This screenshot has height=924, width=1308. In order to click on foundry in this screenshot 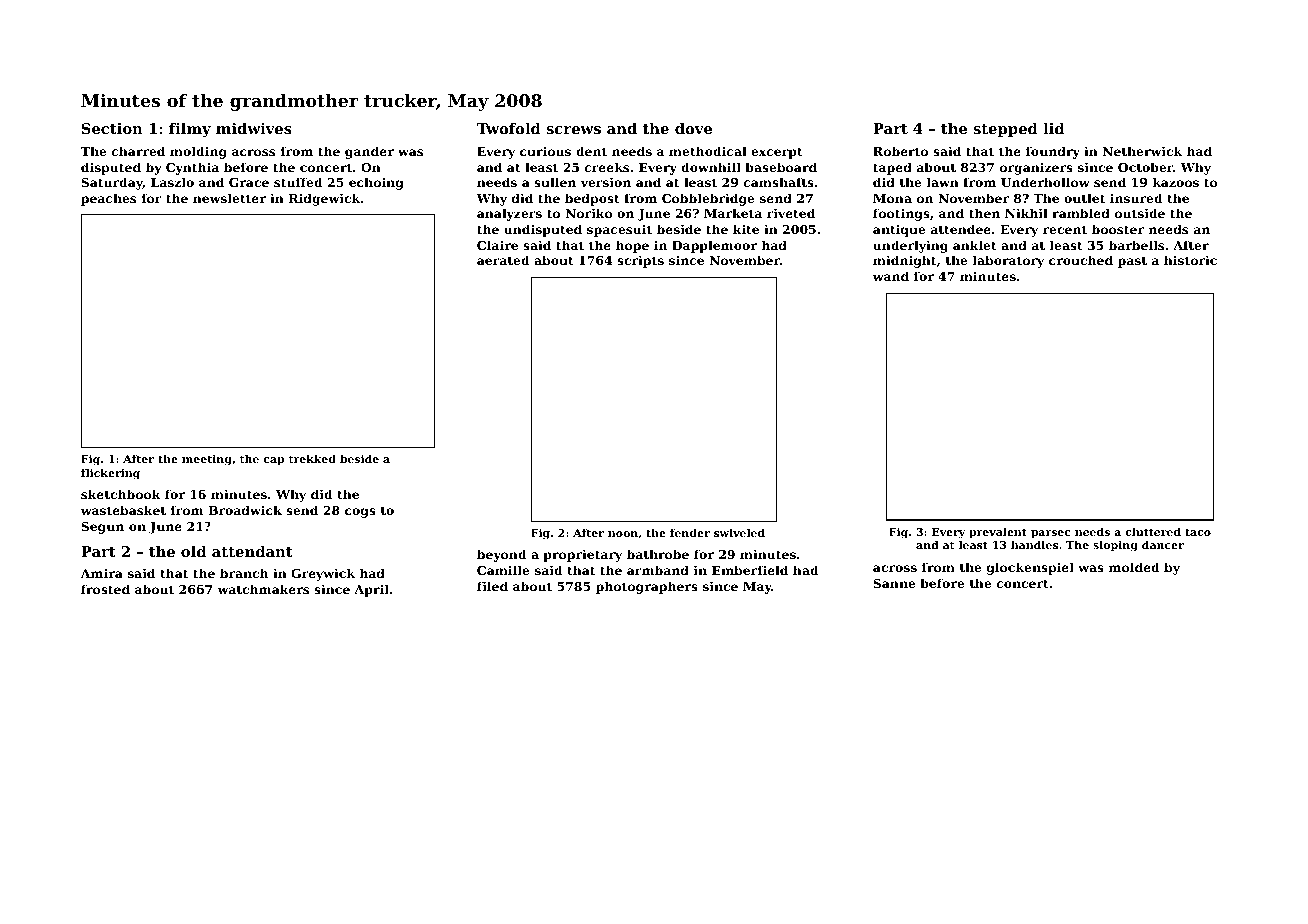, I will do `click(1053, 152)`.
